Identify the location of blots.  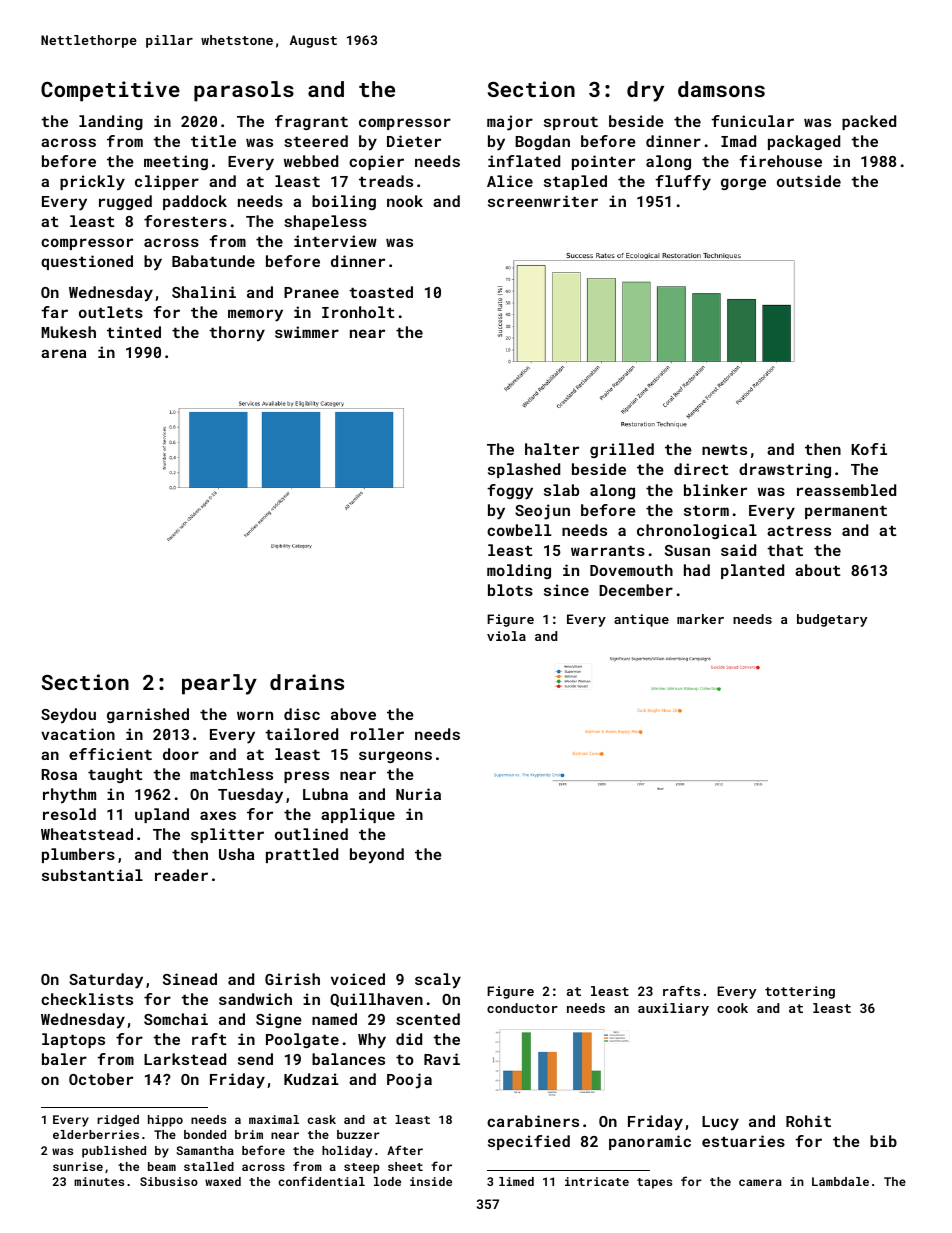
(510, 590).
